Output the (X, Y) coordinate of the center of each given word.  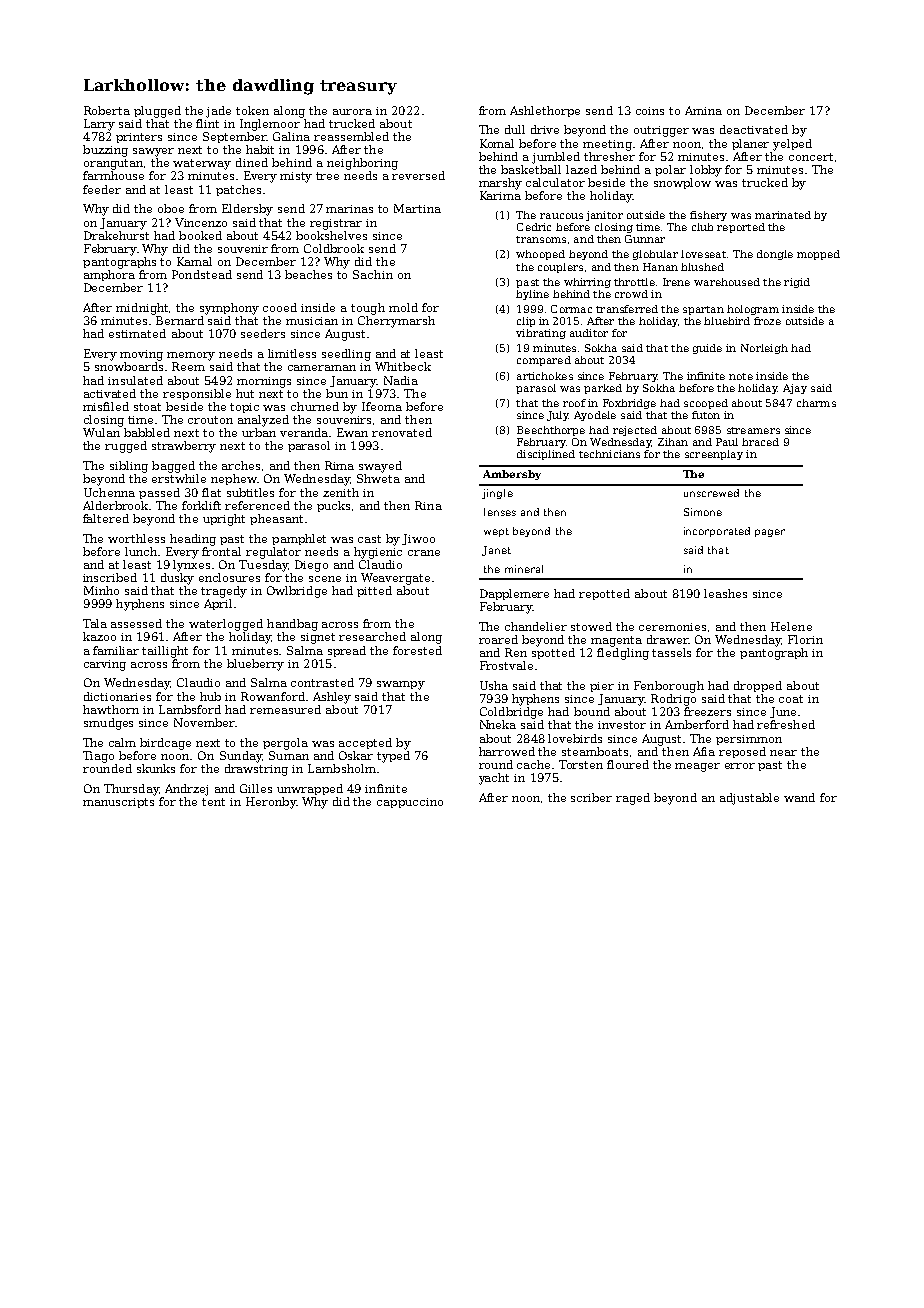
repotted (604, 594)
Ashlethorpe (545, 111)
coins (650, 111)
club (702, 227)
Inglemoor (270, 125)
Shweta (378, 478)
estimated (137, 333)
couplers (560, 268)
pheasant (276, 519)
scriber (591, 797)
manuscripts (118, 803)
